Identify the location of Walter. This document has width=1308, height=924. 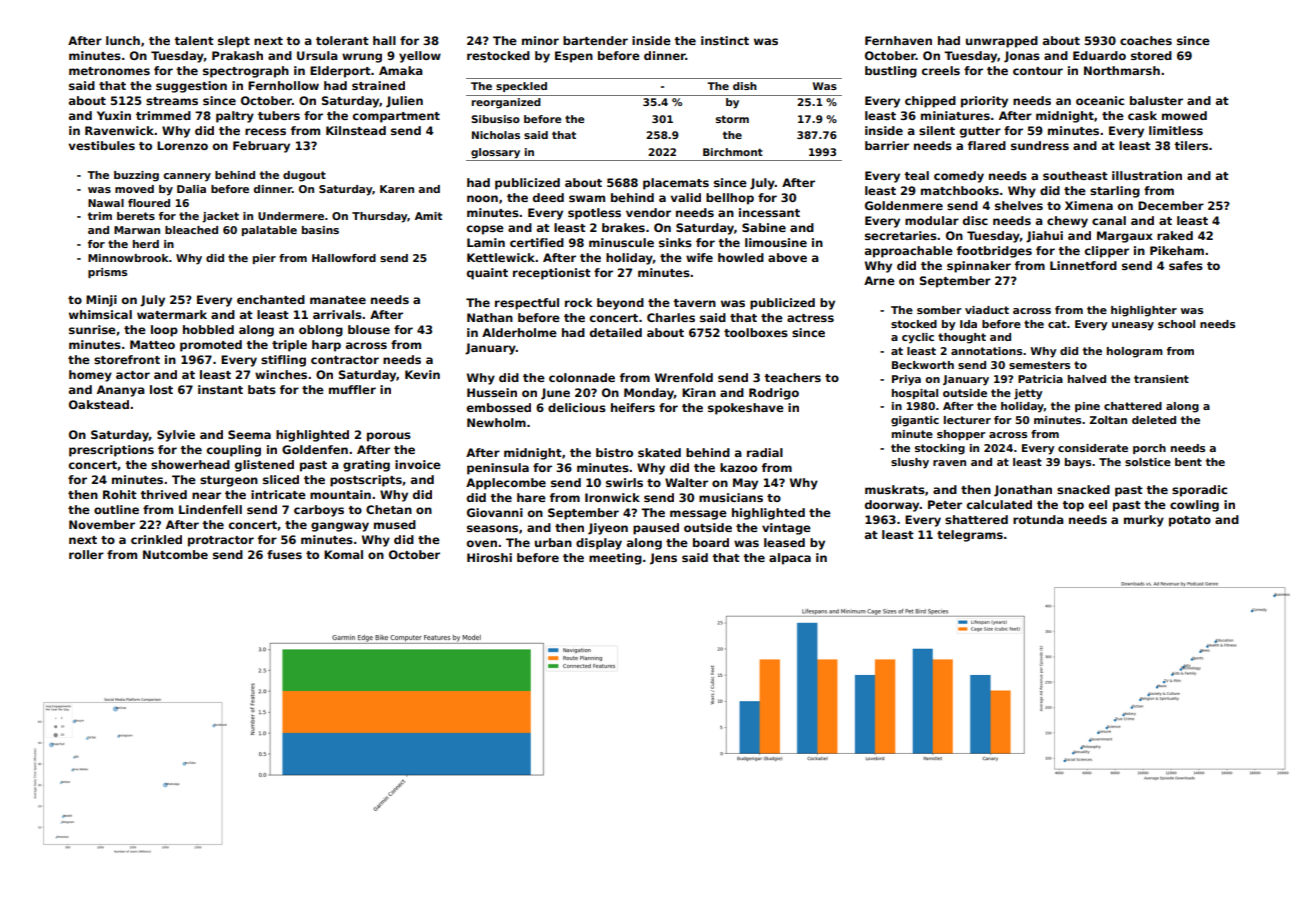
(686, 482).
